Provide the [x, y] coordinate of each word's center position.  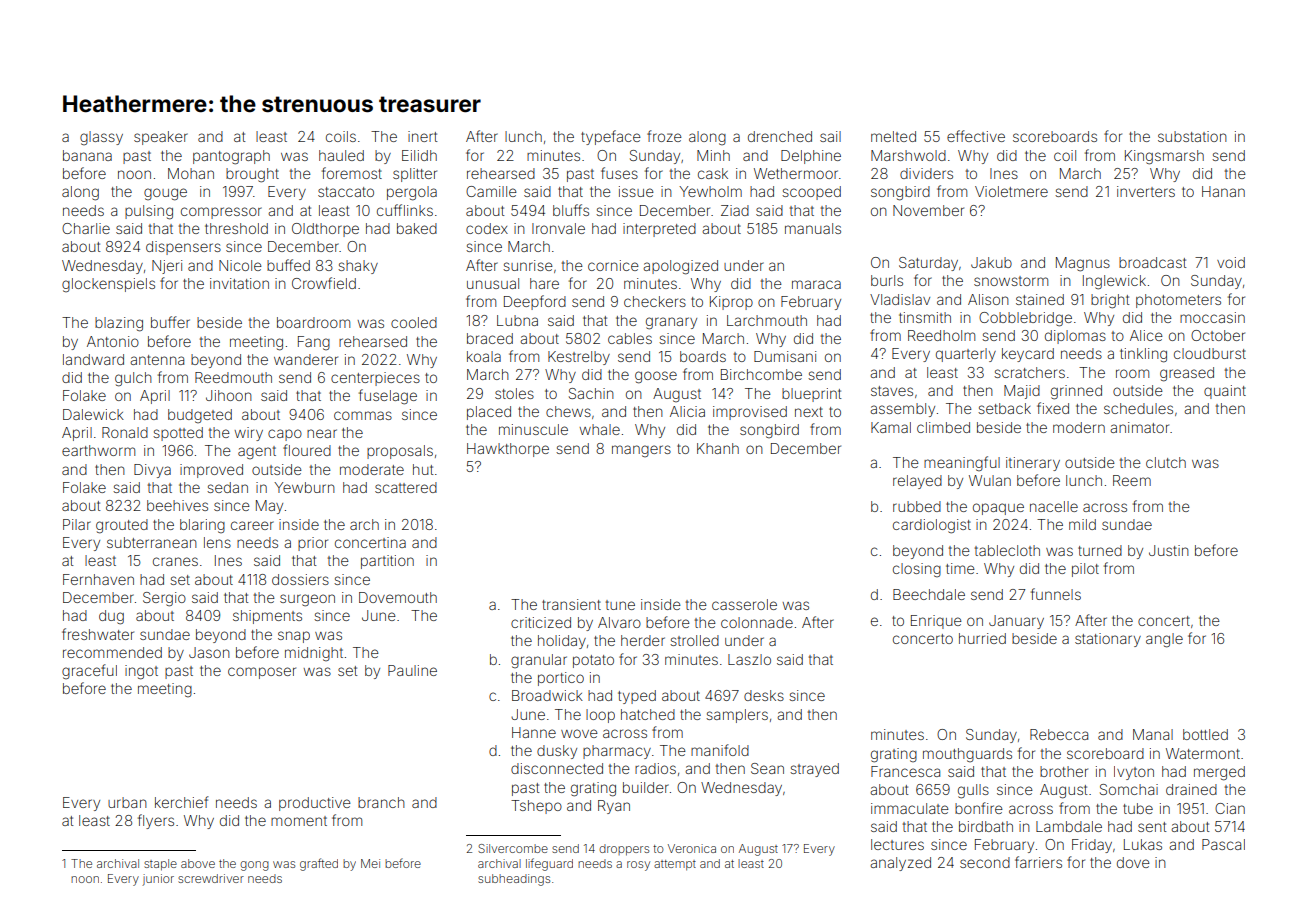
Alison [988, 299]
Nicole [240, 265]
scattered [406, 487]
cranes [175, 561]
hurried [982, 638]
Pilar [77, 524]
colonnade [757, 622]
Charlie [86, 228]
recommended [112, 652]
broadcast [1152, 262]
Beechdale [929, 594]
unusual [493, 283]
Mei [370, 863]
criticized [541, 622]
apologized [680, 267]
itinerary [1033, 464]
